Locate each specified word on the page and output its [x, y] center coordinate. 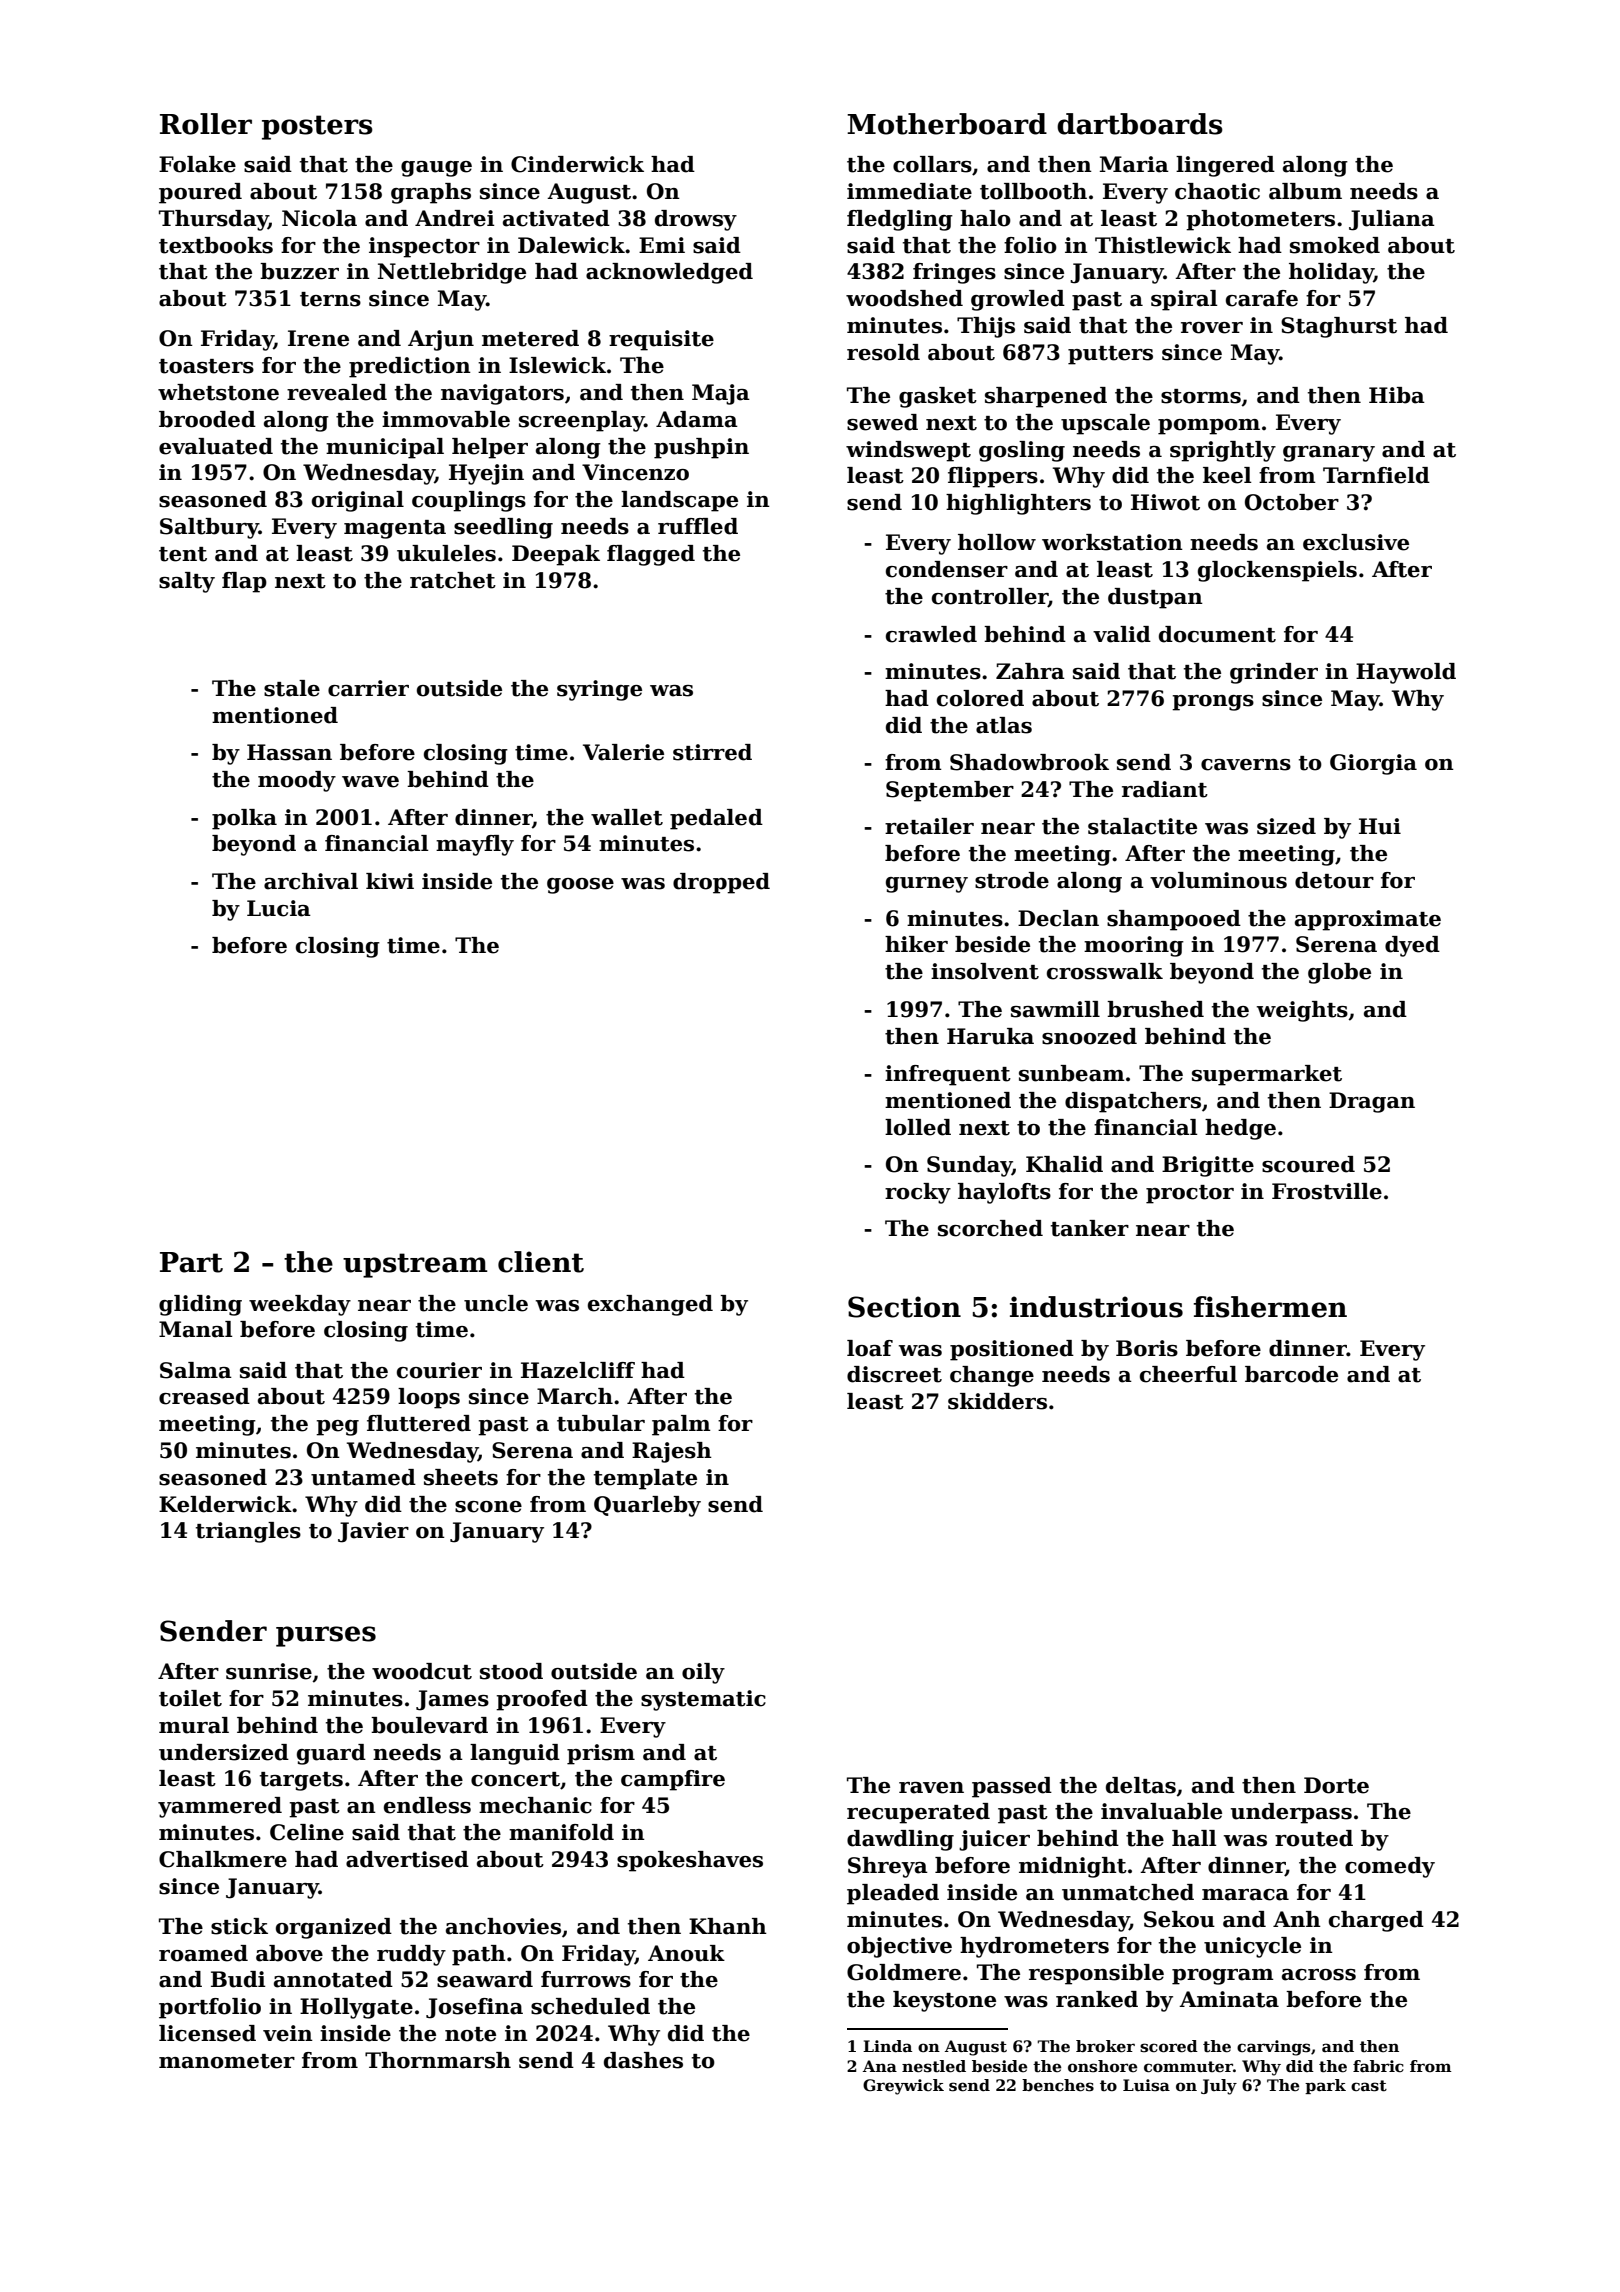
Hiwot [1165, 502]
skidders [997, 1401]
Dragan [1372, 1102]
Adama [697, 419]
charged [1376, 1921]
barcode [1291, 1374]
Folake [197, 164]
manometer [227, 2061]
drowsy [696, 220]
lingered [1225, 166]
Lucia [279, 908]
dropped [721, 883]
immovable [446, 419]
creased [204, 1396]
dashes [643, 2060]
